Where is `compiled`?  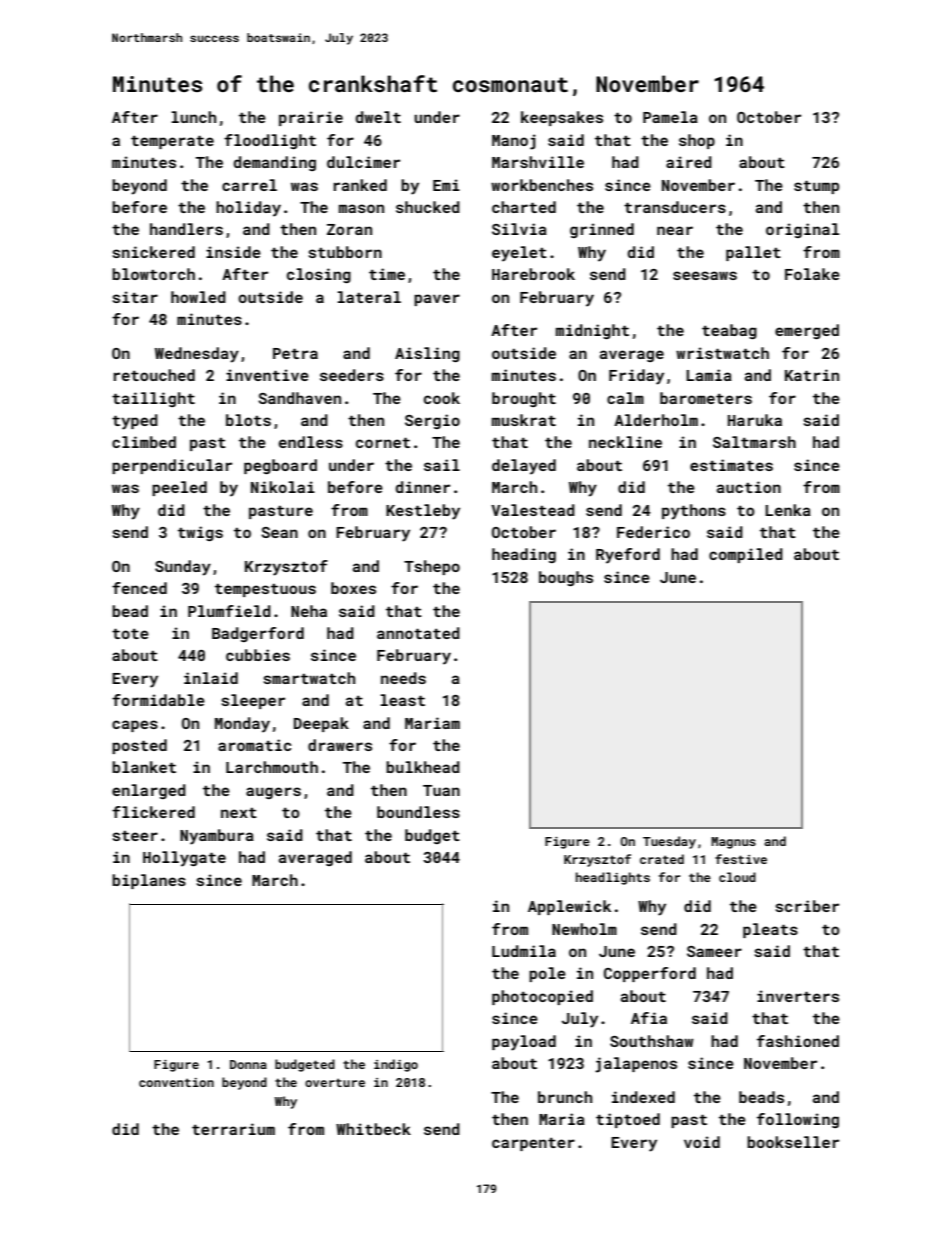
compiled is located at coordinates (746, 555).
